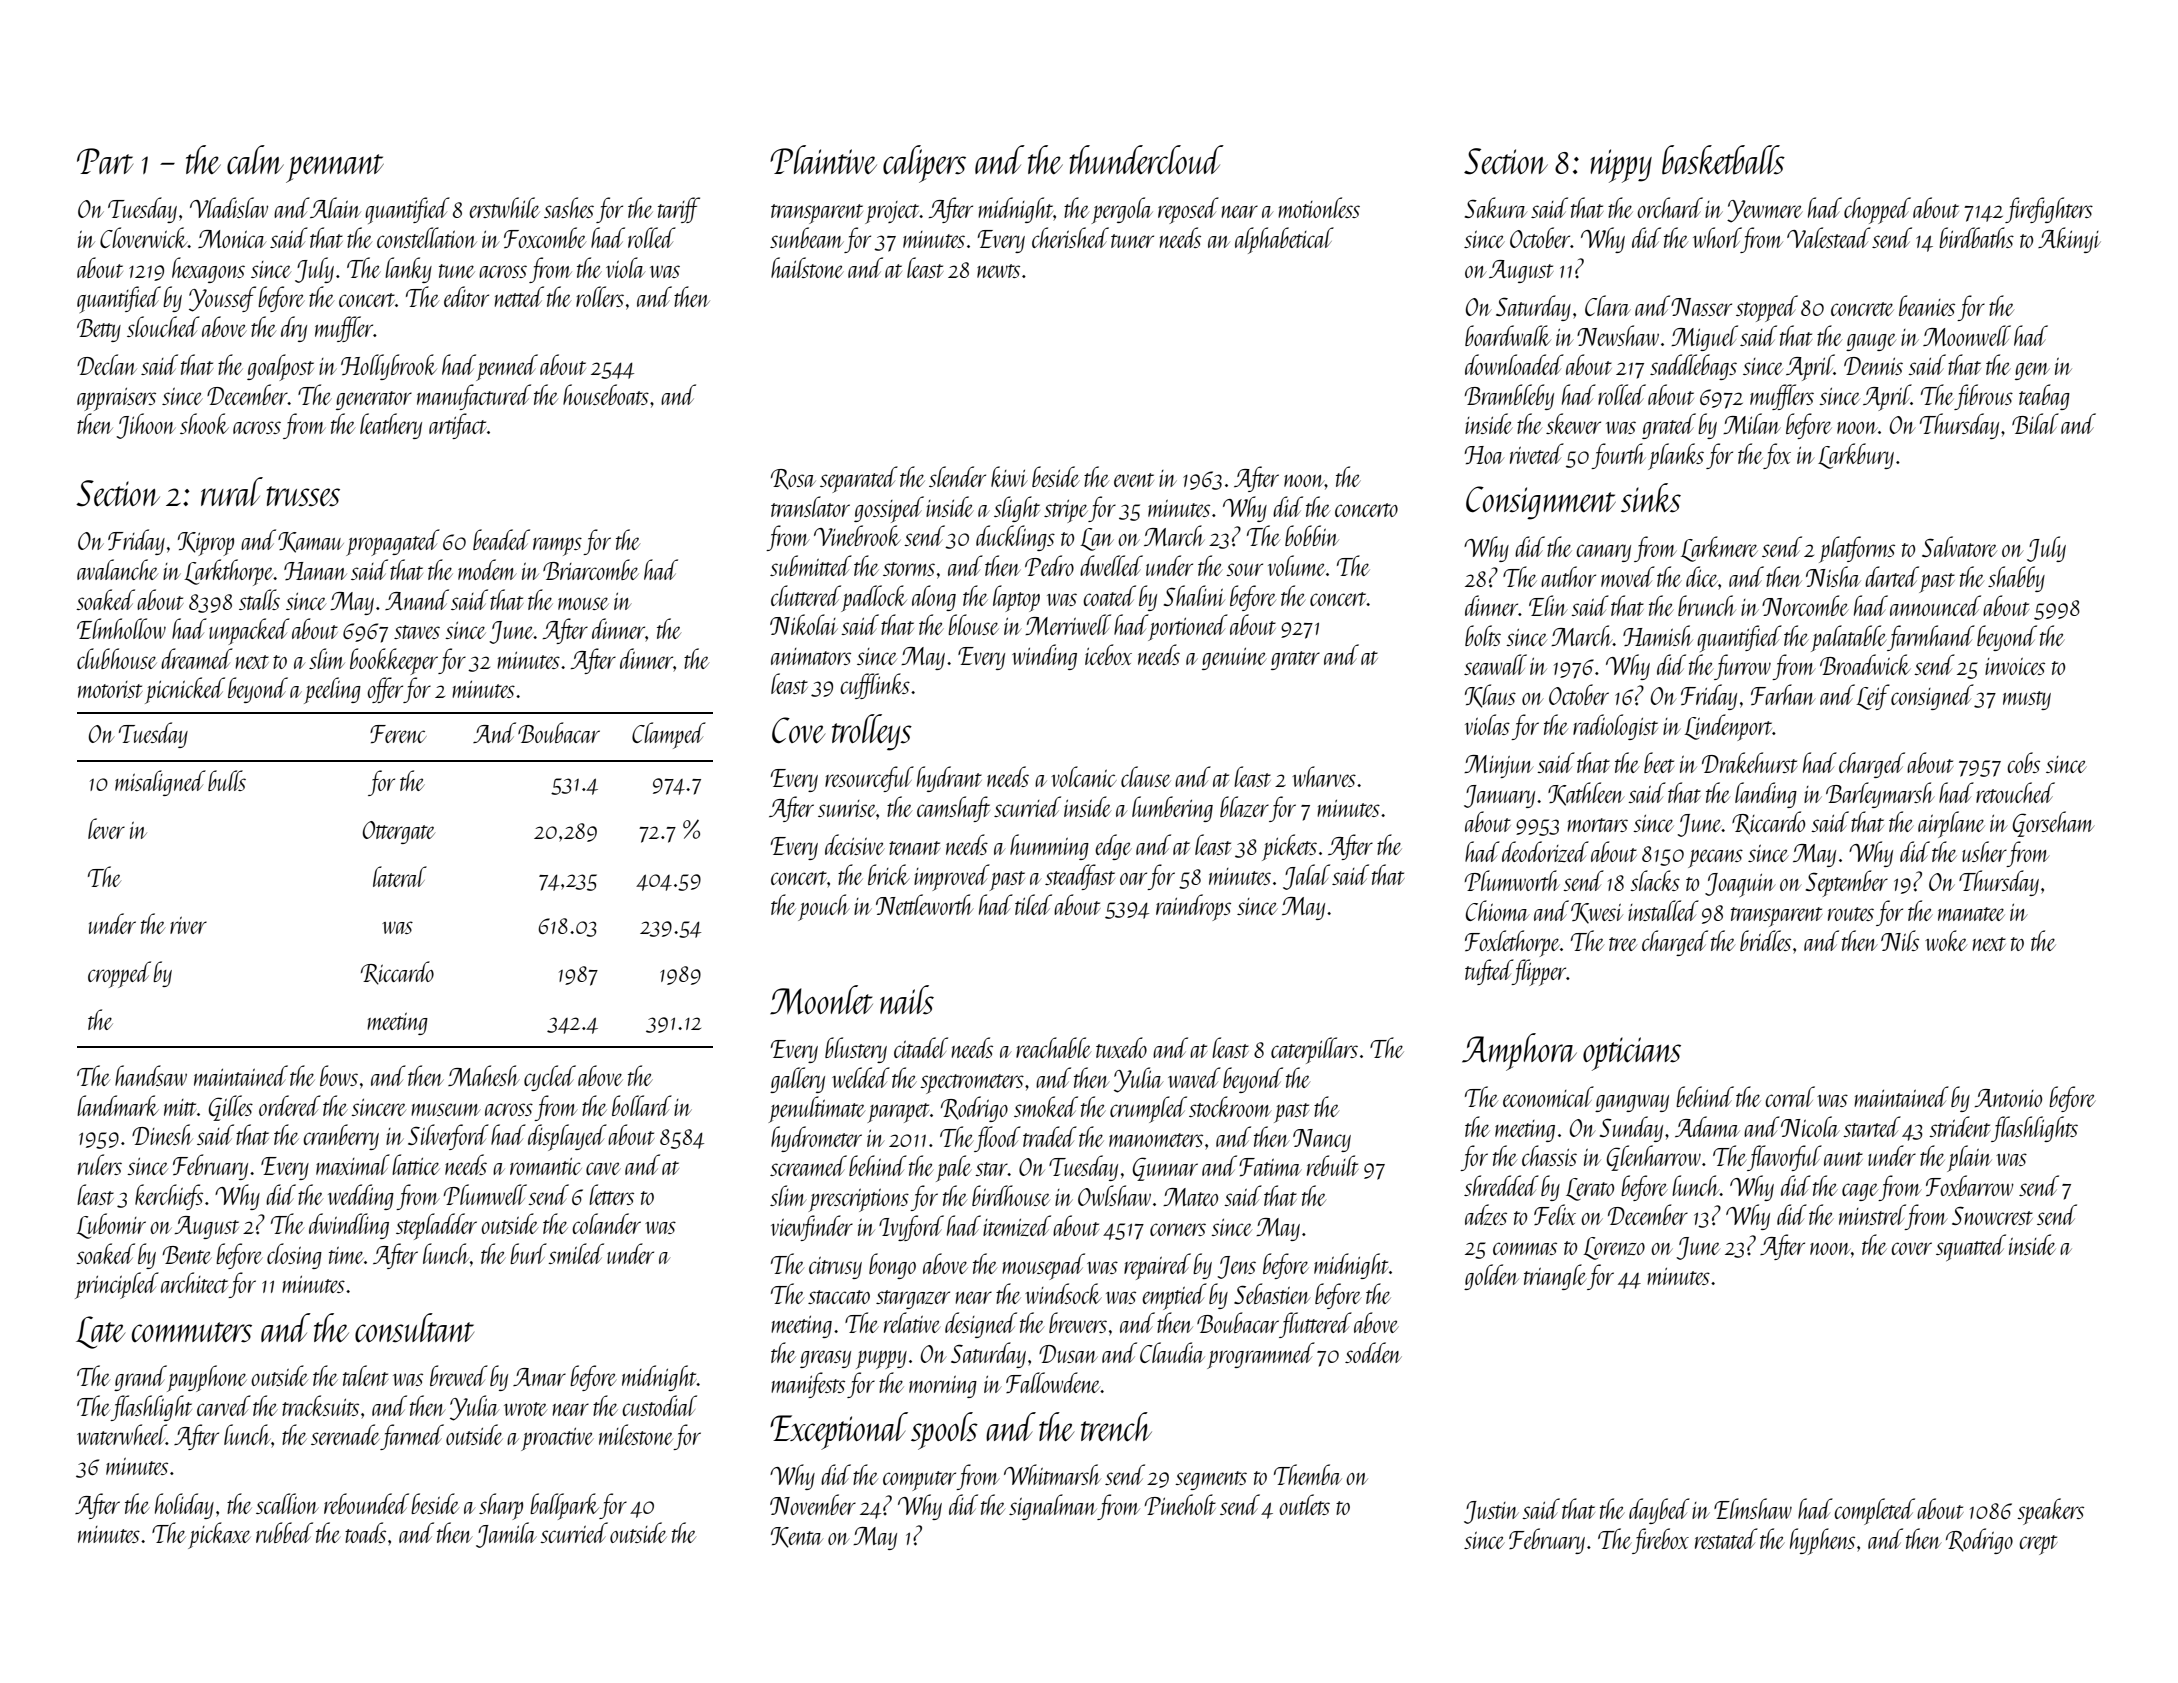 The width and height of the document is (2178, 1683). Describe the element at coordinates (287, 1503) in the document. I see `scallion` at that location.
